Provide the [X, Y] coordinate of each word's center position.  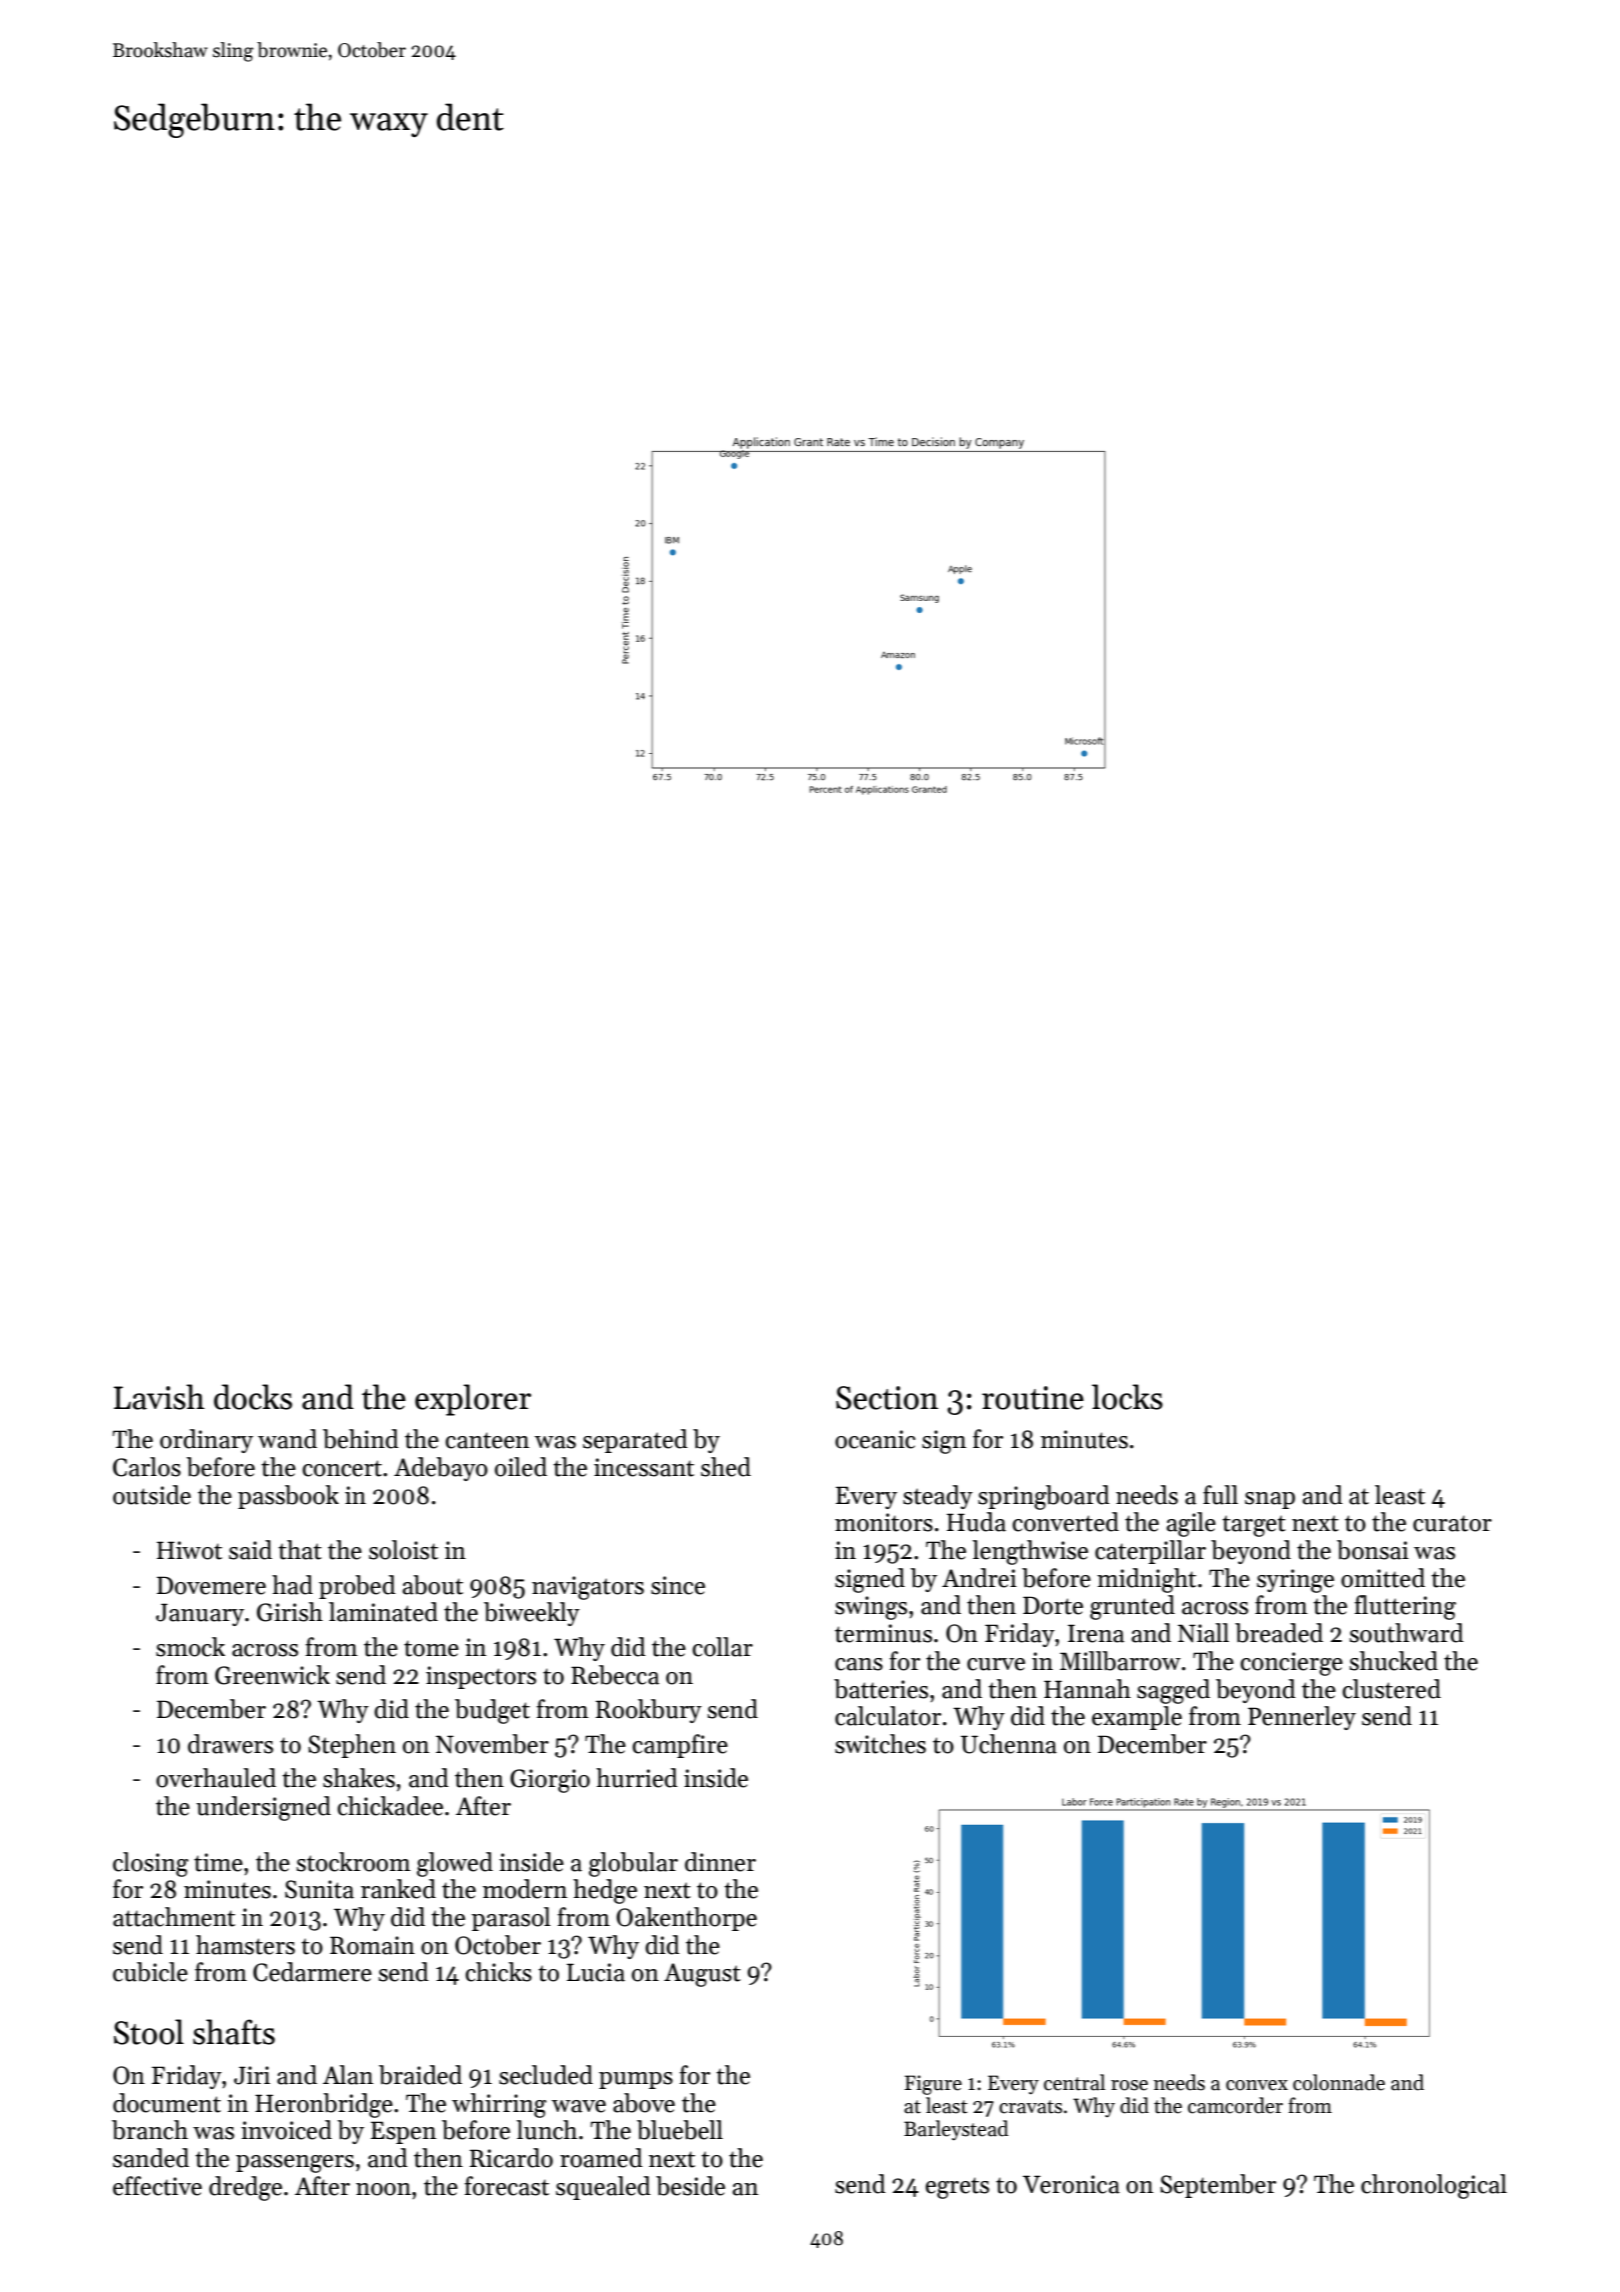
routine [1033, 1398]
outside [152, 1495]
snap [1270, 1500]
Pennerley [1302, 1718]
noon [383, 2189]
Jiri [252, 2075]
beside [690, 2186]
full [1220, 1495]
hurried [637, 1778]
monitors [884, 1522]
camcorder [1235, 2105]
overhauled [216, 1778]
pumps [636, 2080]
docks [253, 1397]
